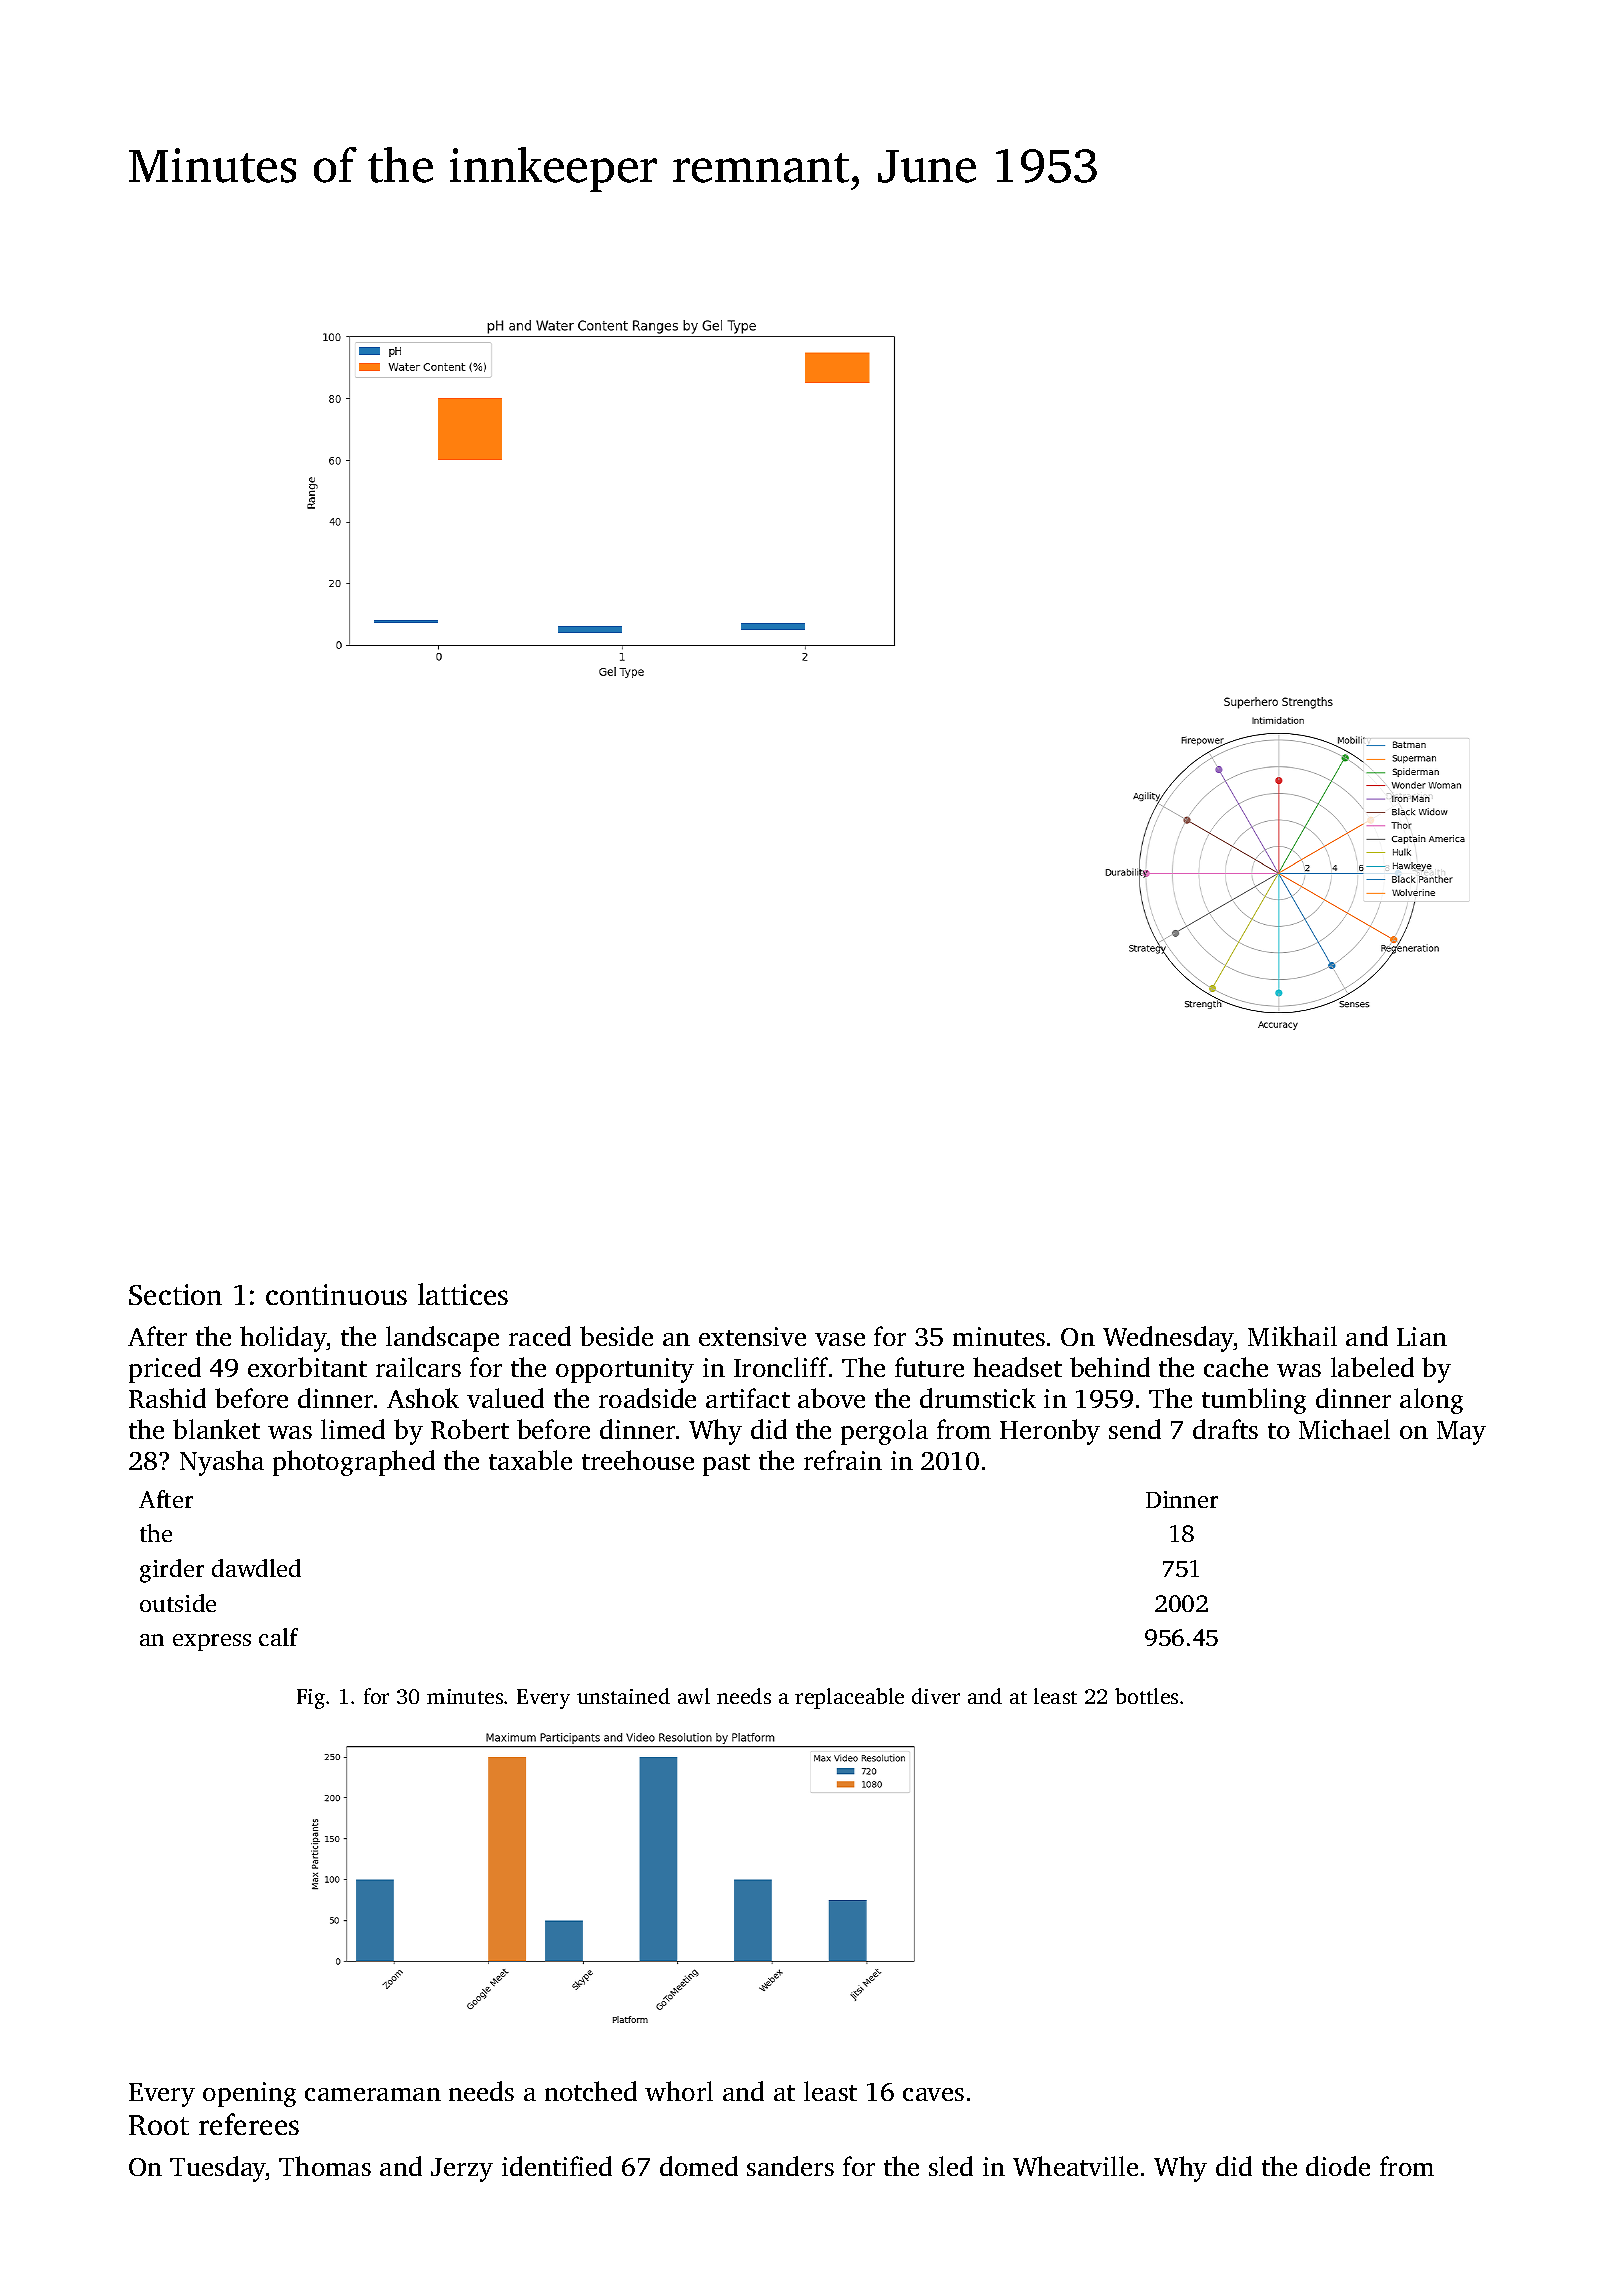 This screenshot has height=2292, width=1620. What do you see at coordinates (165, 1370) in the screenshot?
I see `priced` at bounding box center [165, 1370].
